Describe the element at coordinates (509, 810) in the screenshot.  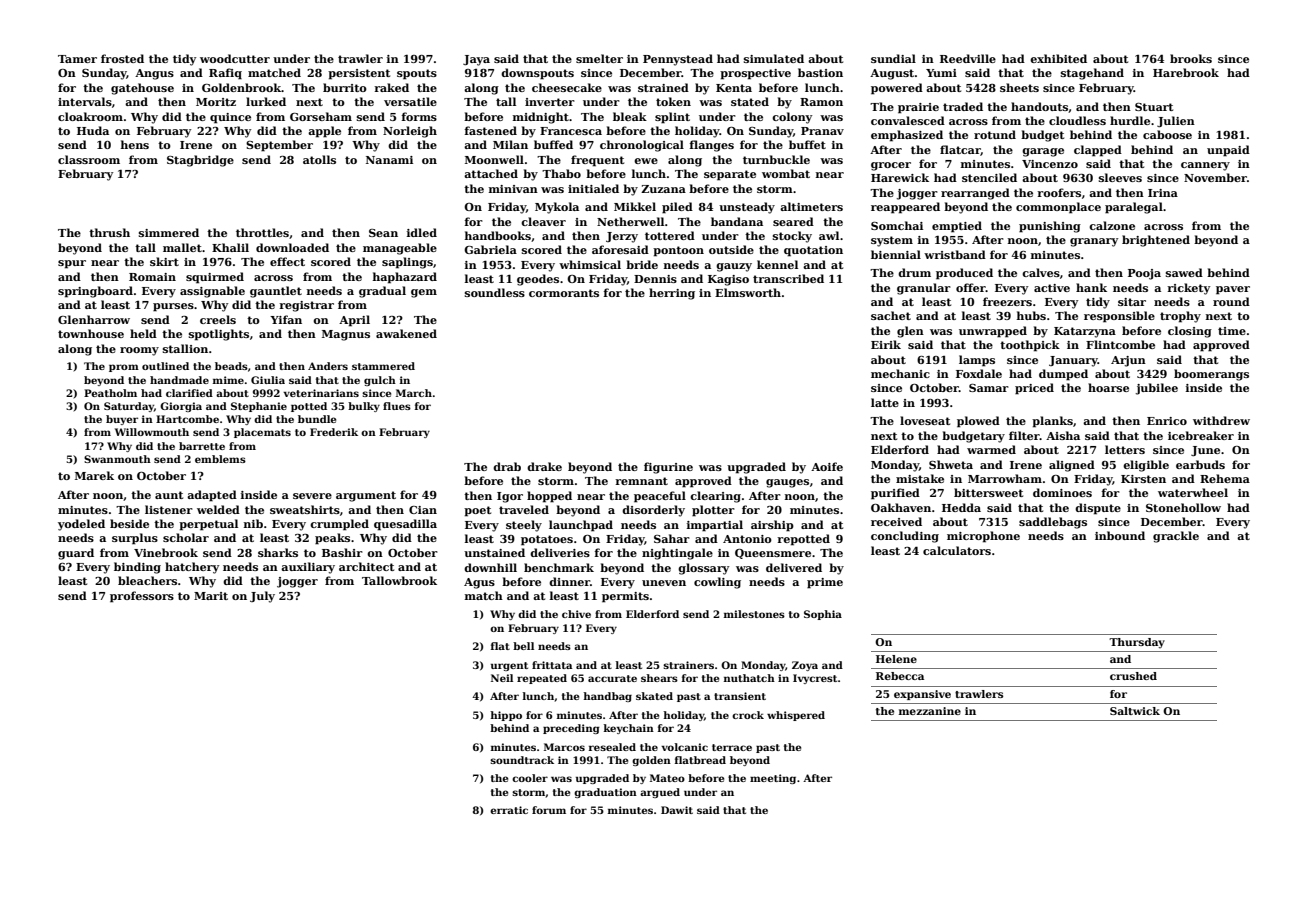
I see `erratic` at that location.
